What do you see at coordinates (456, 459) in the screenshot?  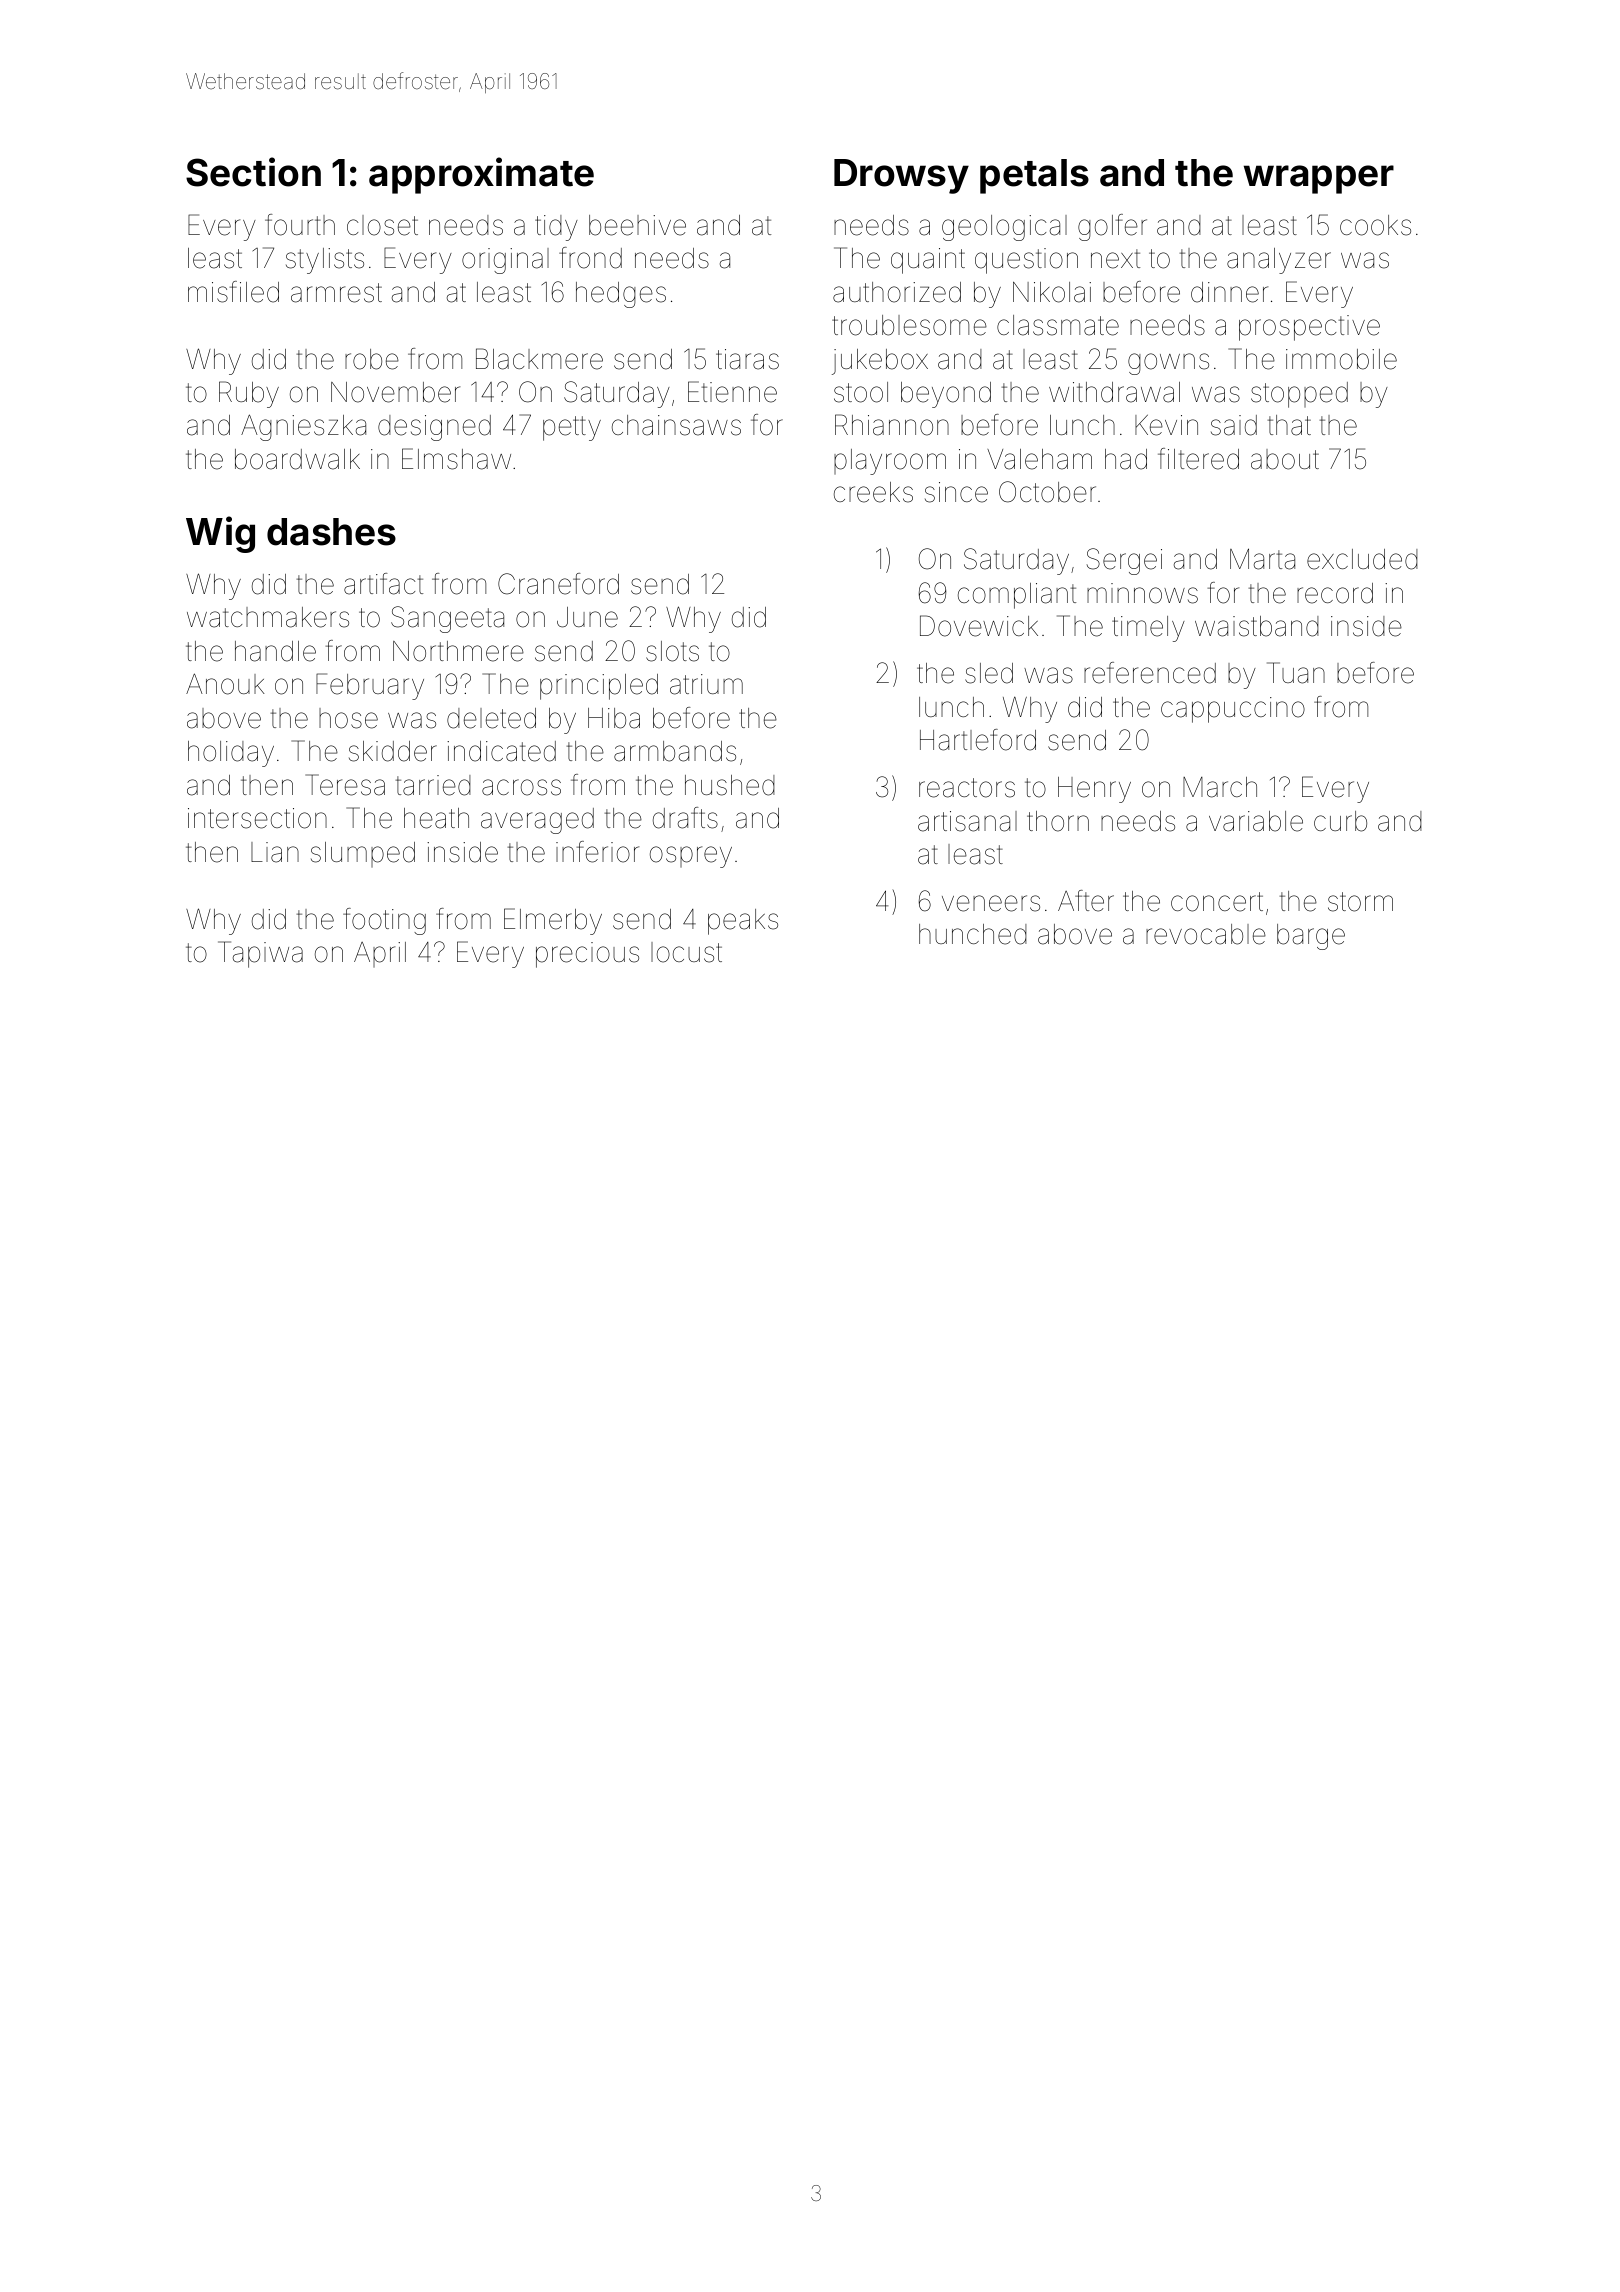 I see `Elmshaw` at bounding box center [456, 459].
